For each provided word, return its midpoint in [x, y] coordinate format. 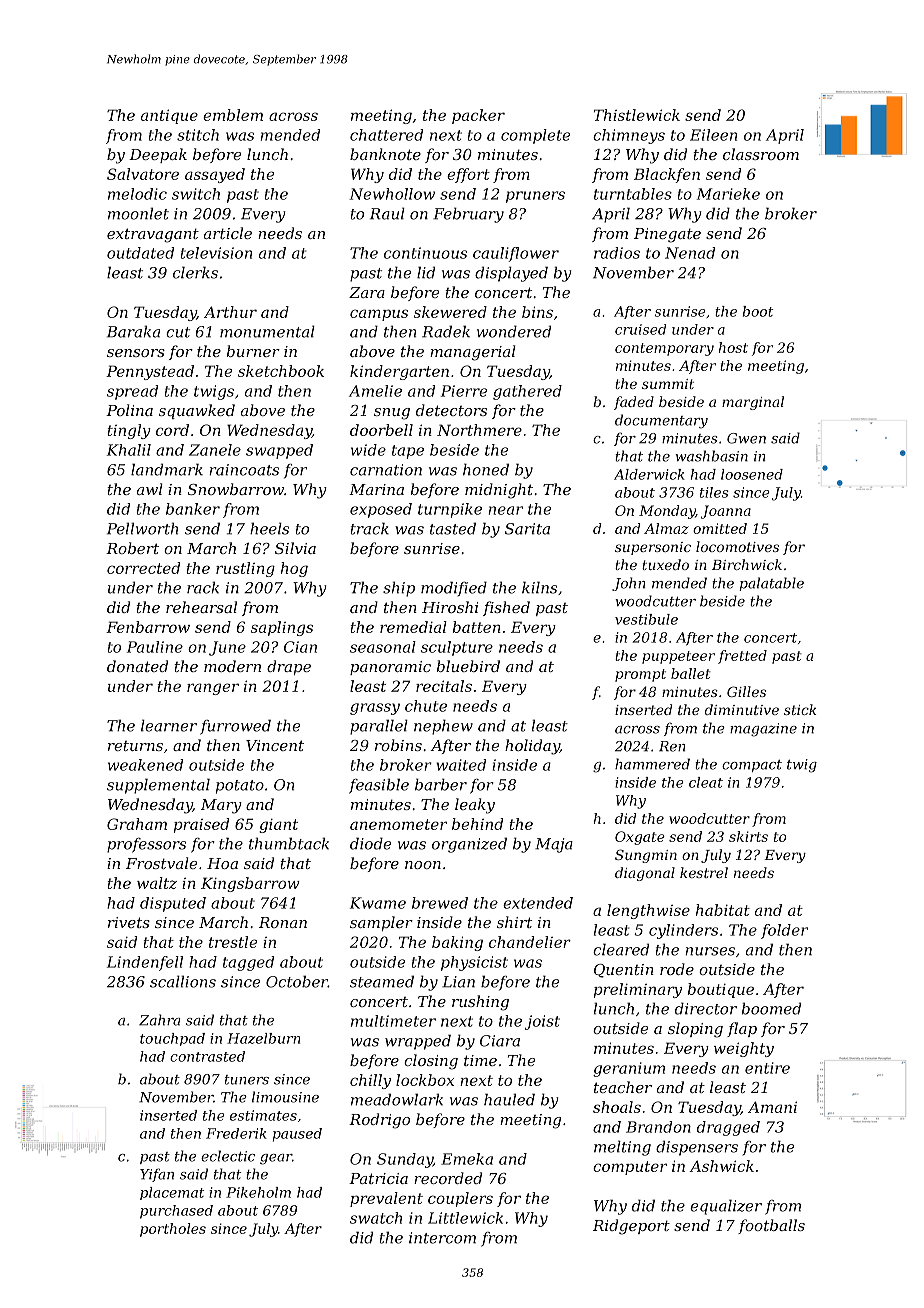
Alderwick [649, 474]
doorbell [381, 430]
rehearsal [201, 607]
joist [542, 1022]
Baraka [133, 331]
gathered [527, 392]
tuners [247, 1080]
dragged [728, 1128]
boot [758, 311]
